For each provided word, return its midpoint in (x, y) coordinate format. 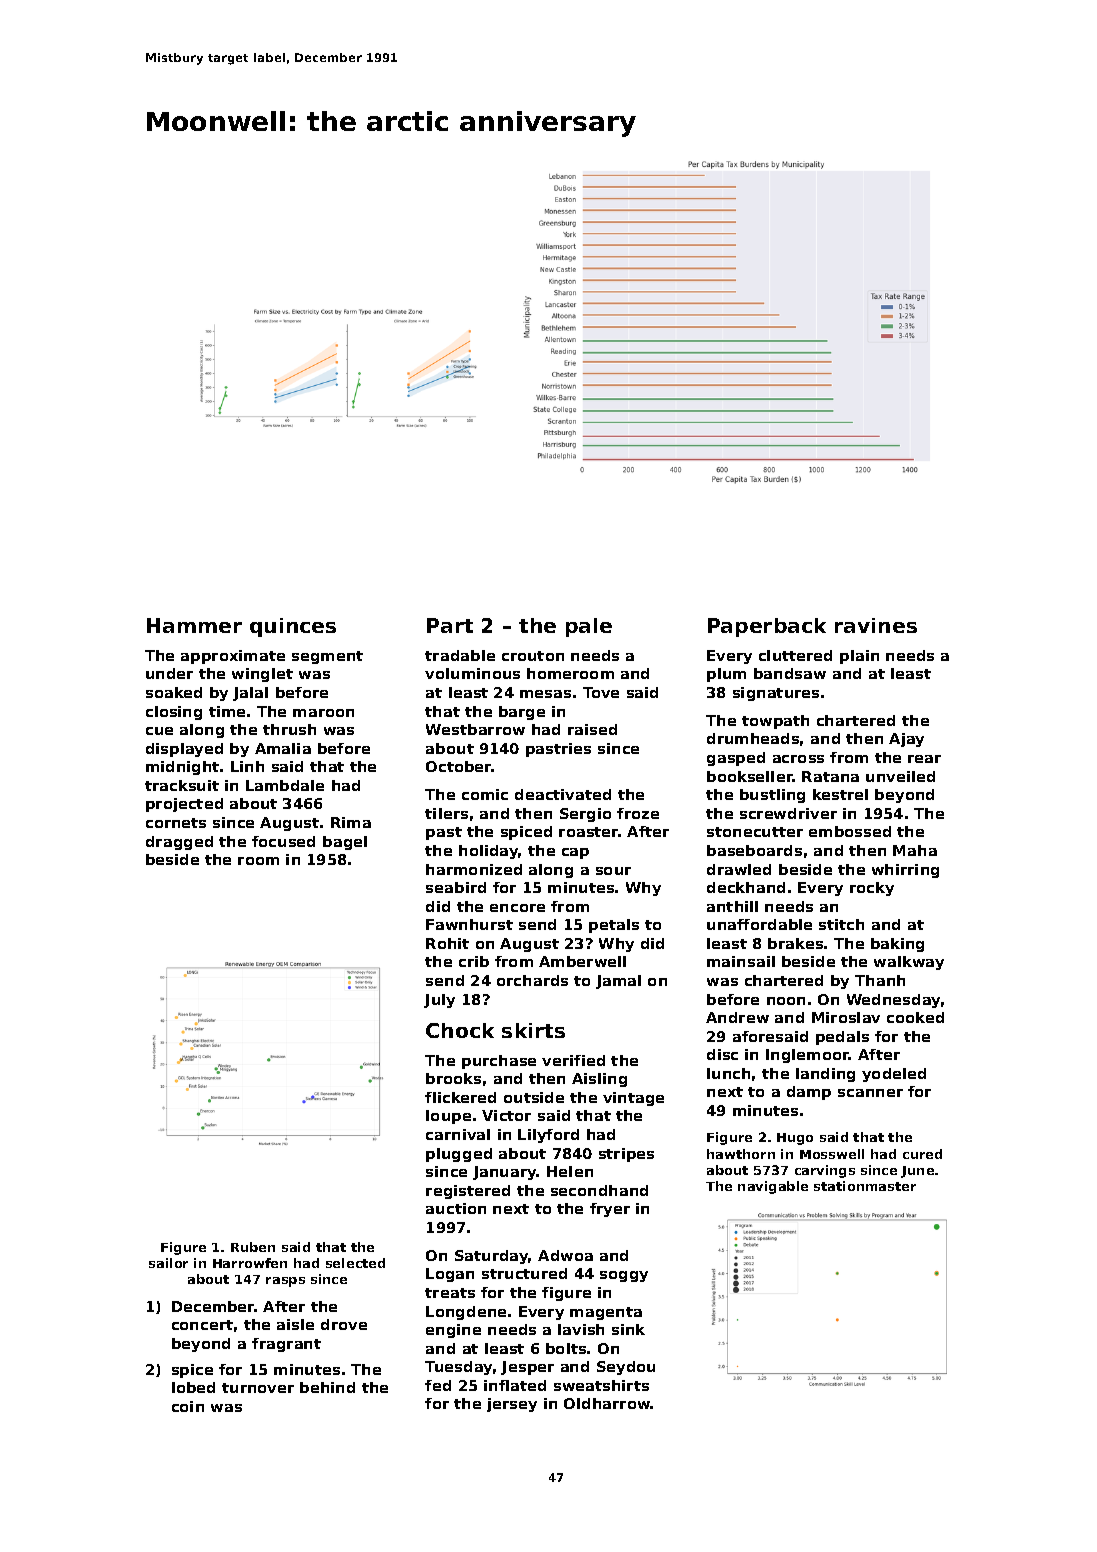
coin (188, 1406)
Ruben (253, 1247)
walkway (909, 963)
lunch (728, 1073)
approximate (233, 657)
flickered (460, 1097)
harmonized (474, 869)
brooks (453, 1078)
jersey (512, 1405)
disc (722, 1054)
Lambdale (285, 785)
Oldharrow (607, 1403)
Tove (601, 692)
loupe (448, 1117)
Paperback (767, 627)
